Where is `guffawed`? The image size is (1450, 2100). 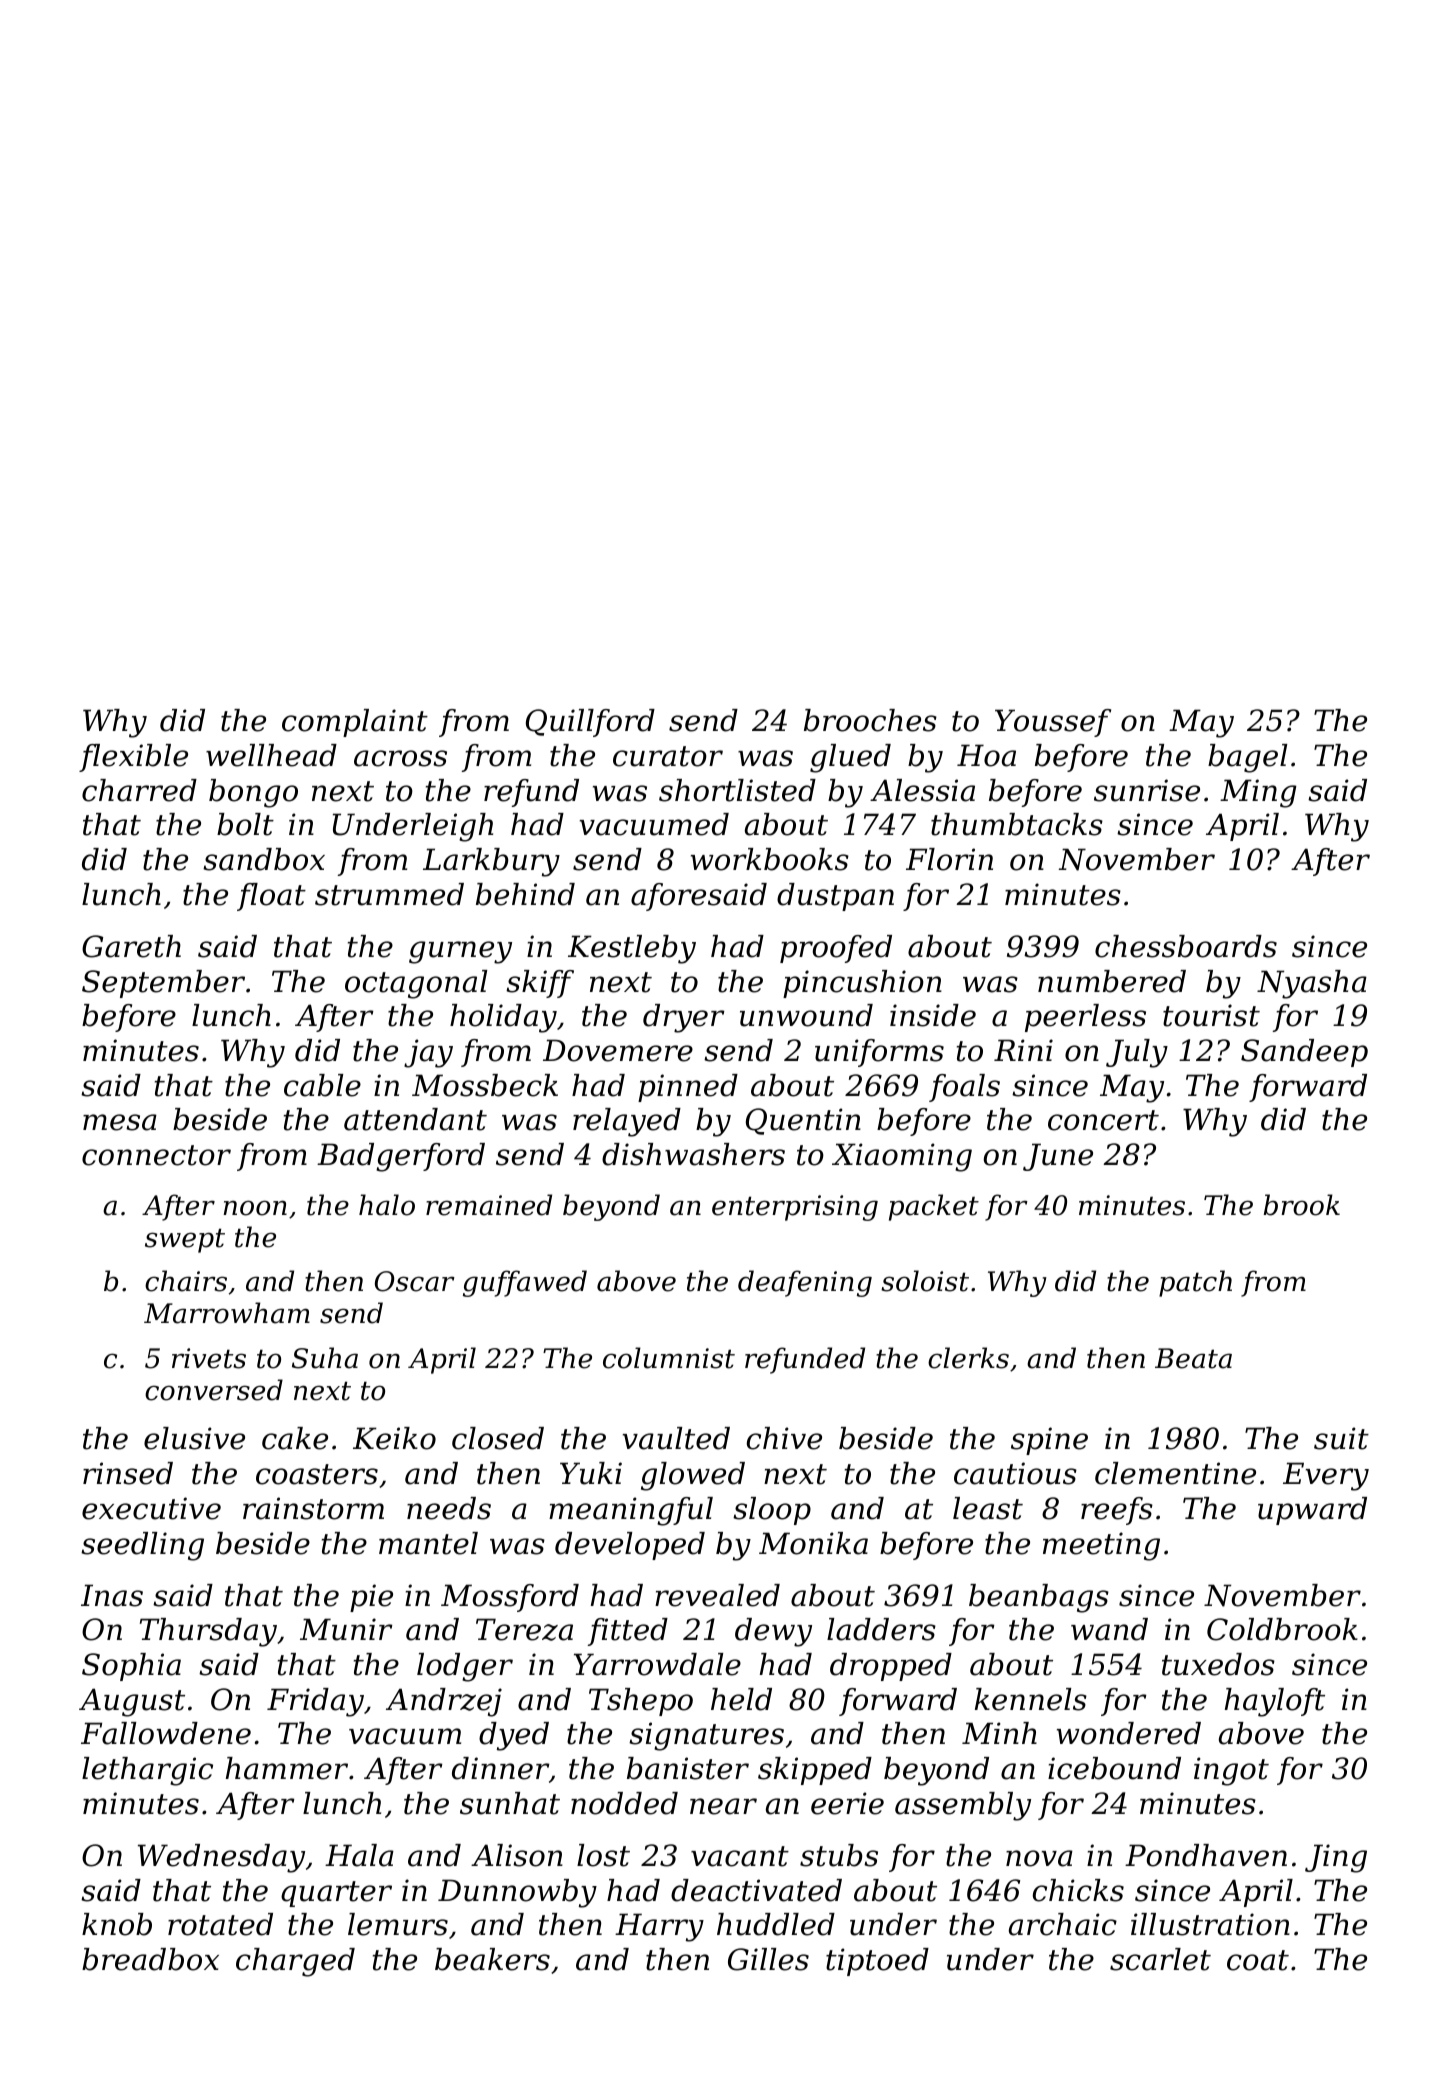 guffawed is located at coordinates (525, 1283).
